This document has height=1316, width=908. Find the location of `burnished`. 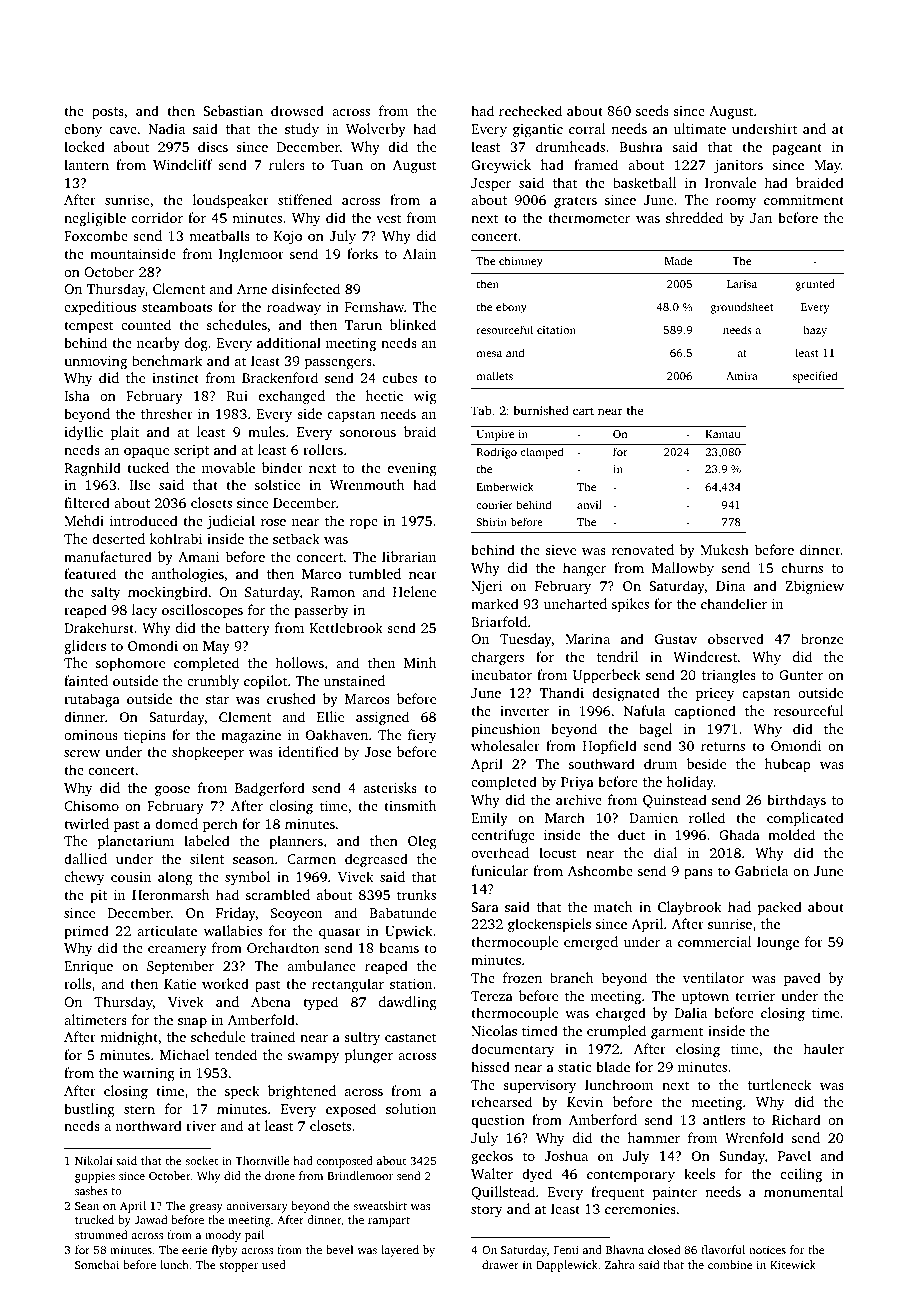

burnished is located at coordinates (541, 410).
